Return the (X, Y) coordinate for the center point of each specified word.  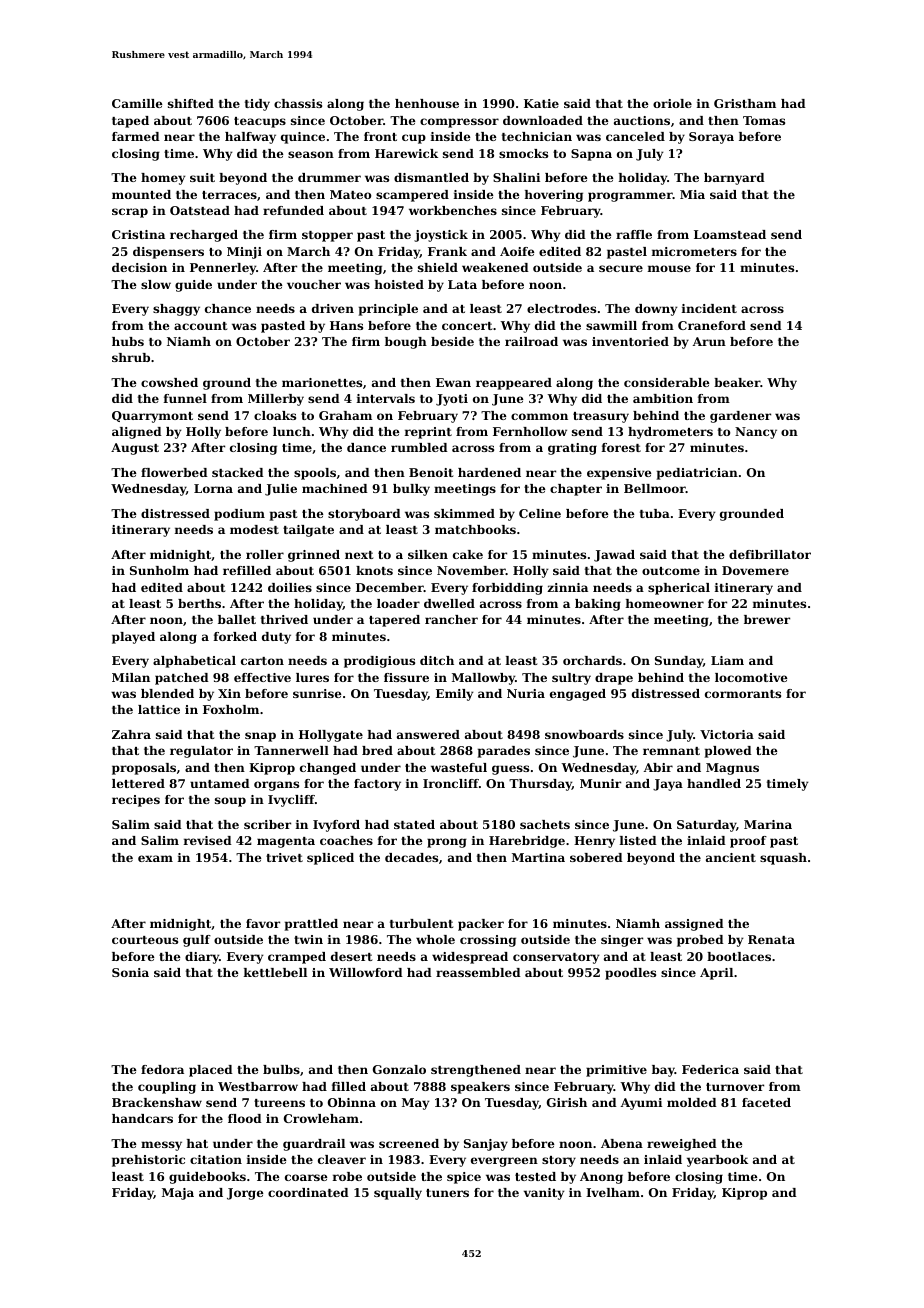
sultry (571, 679)
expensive (619, 474)
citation (216, 1159)
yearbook (717, 1161)
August (135, 449)
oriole (672, 103)
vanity (544, 1194)
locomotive (751, 677)
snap (260, 737)
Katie (541, 103)
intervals (386, 398)
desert (351, 956)
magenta (286, 842)
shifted (191, 103)
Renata (771, 939)
